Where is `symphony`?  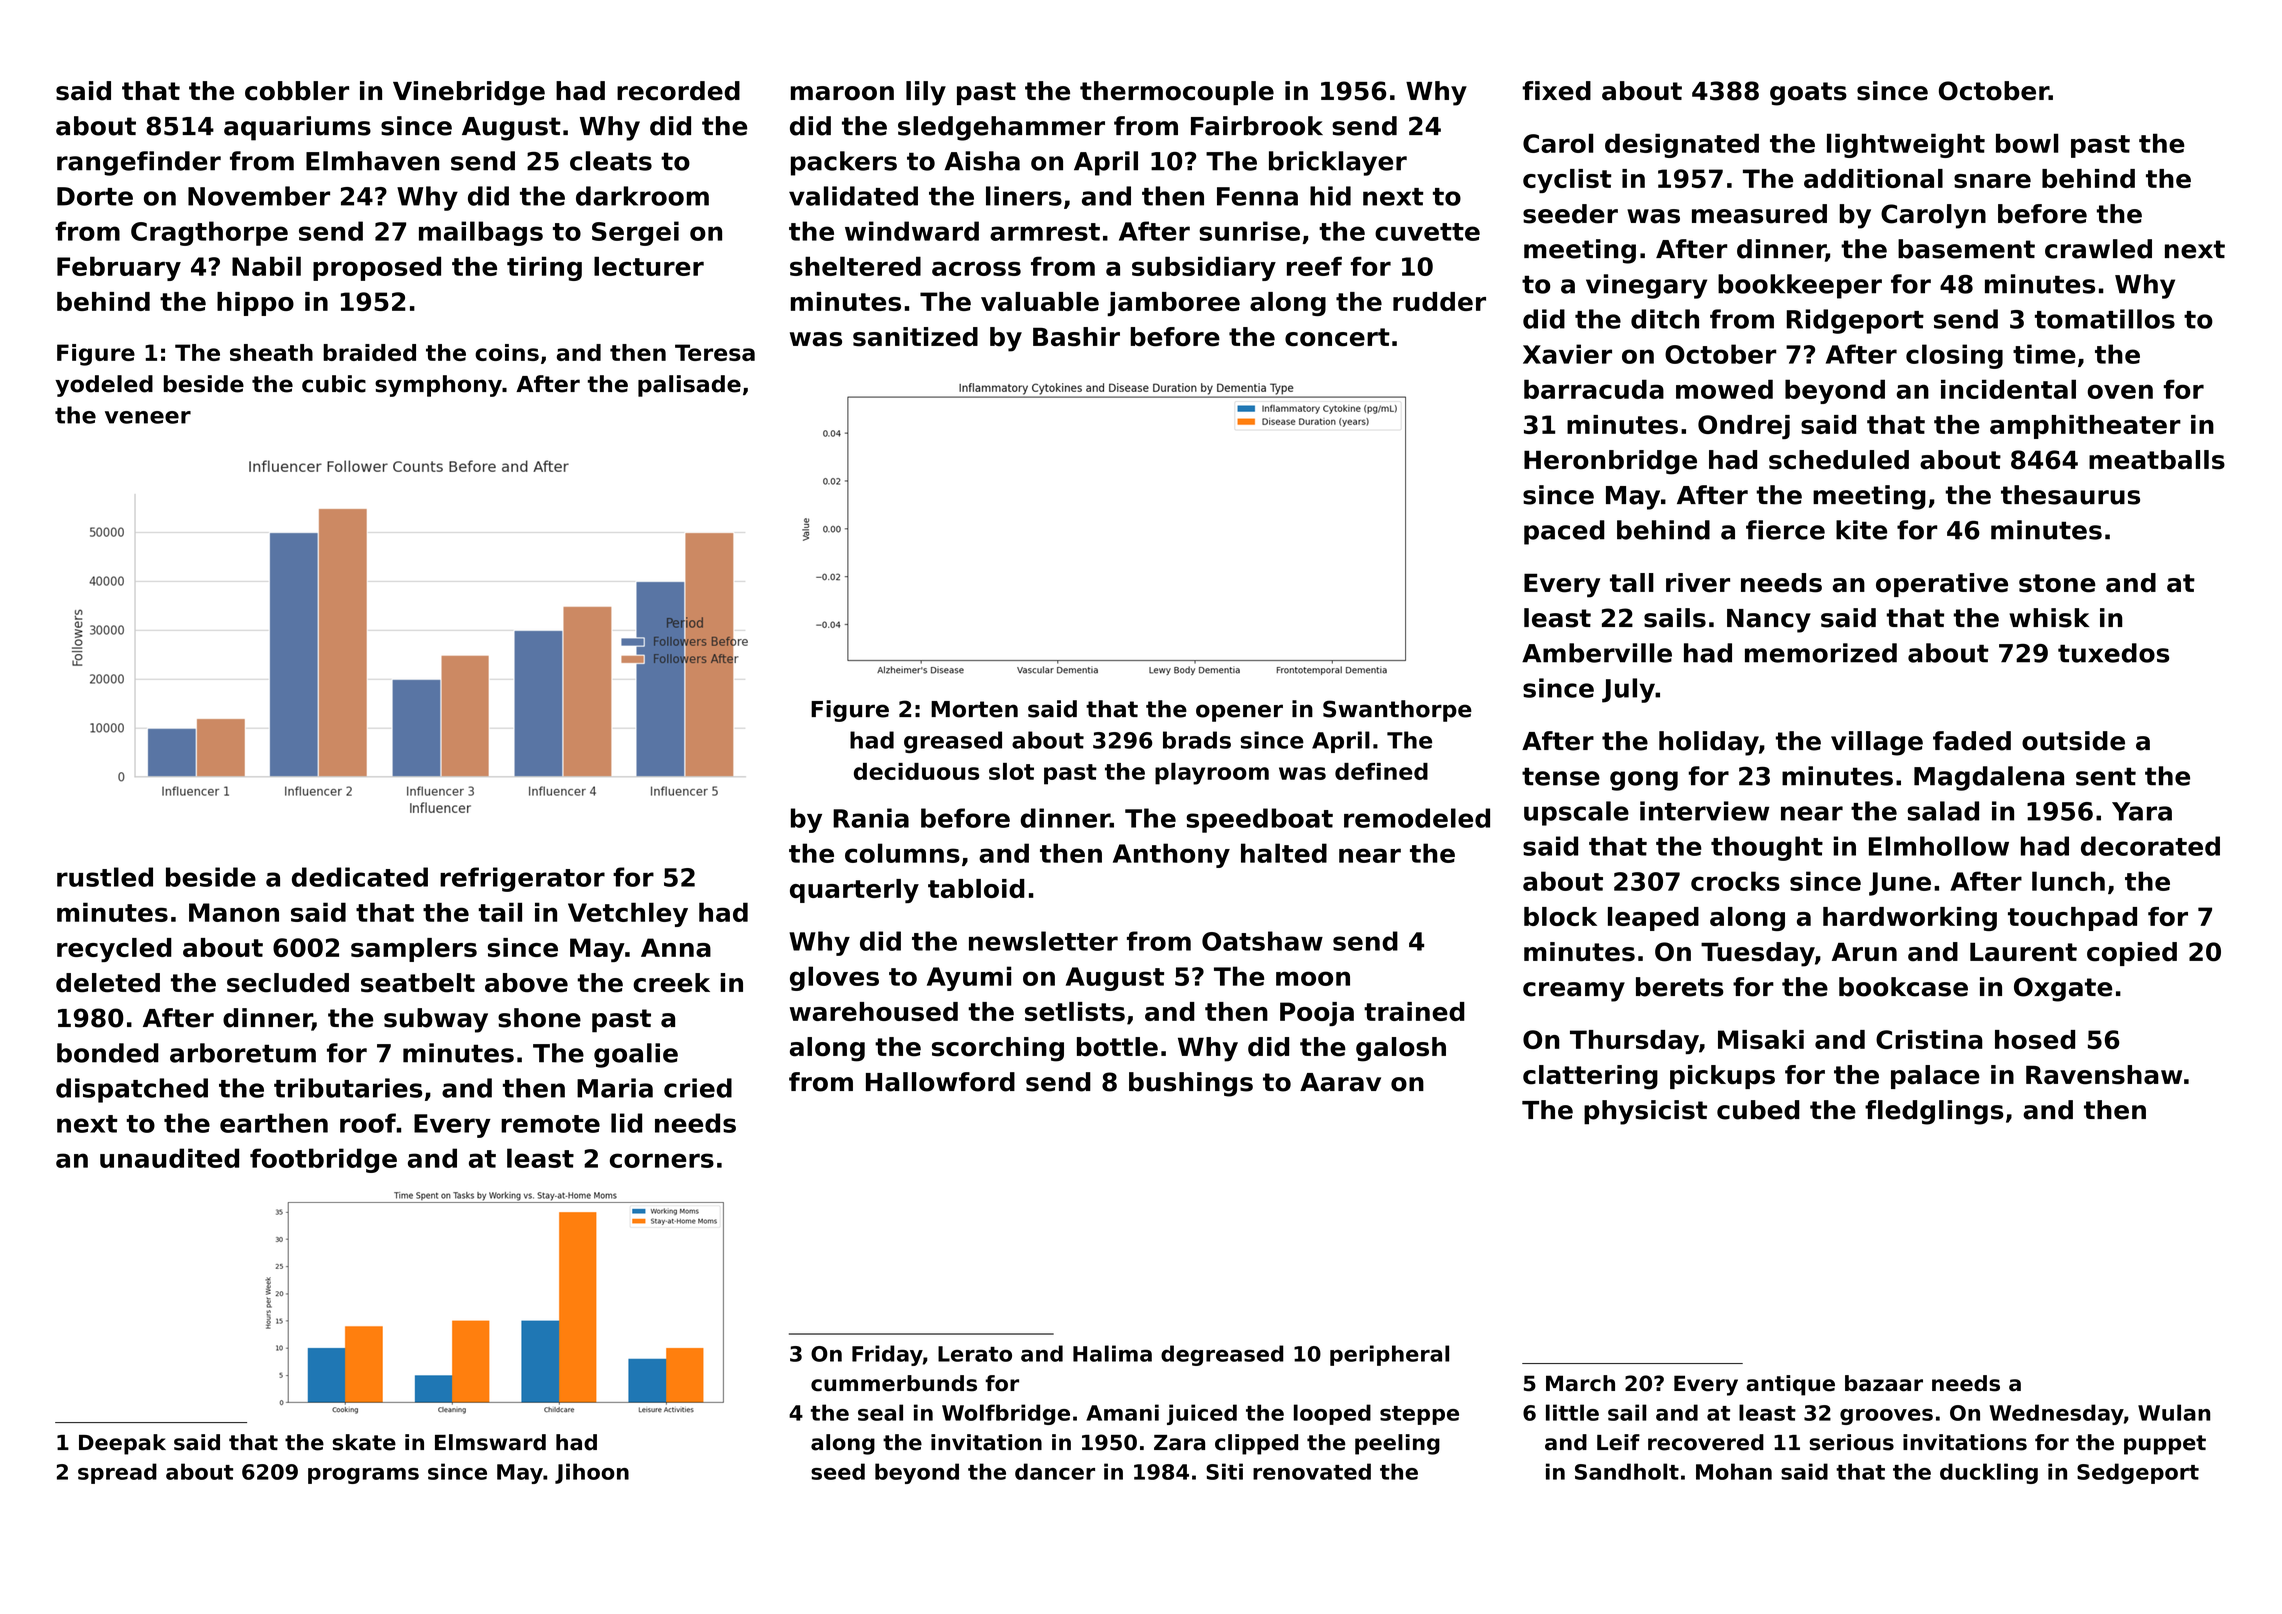 symphony is located at coordinates (438, 386).
